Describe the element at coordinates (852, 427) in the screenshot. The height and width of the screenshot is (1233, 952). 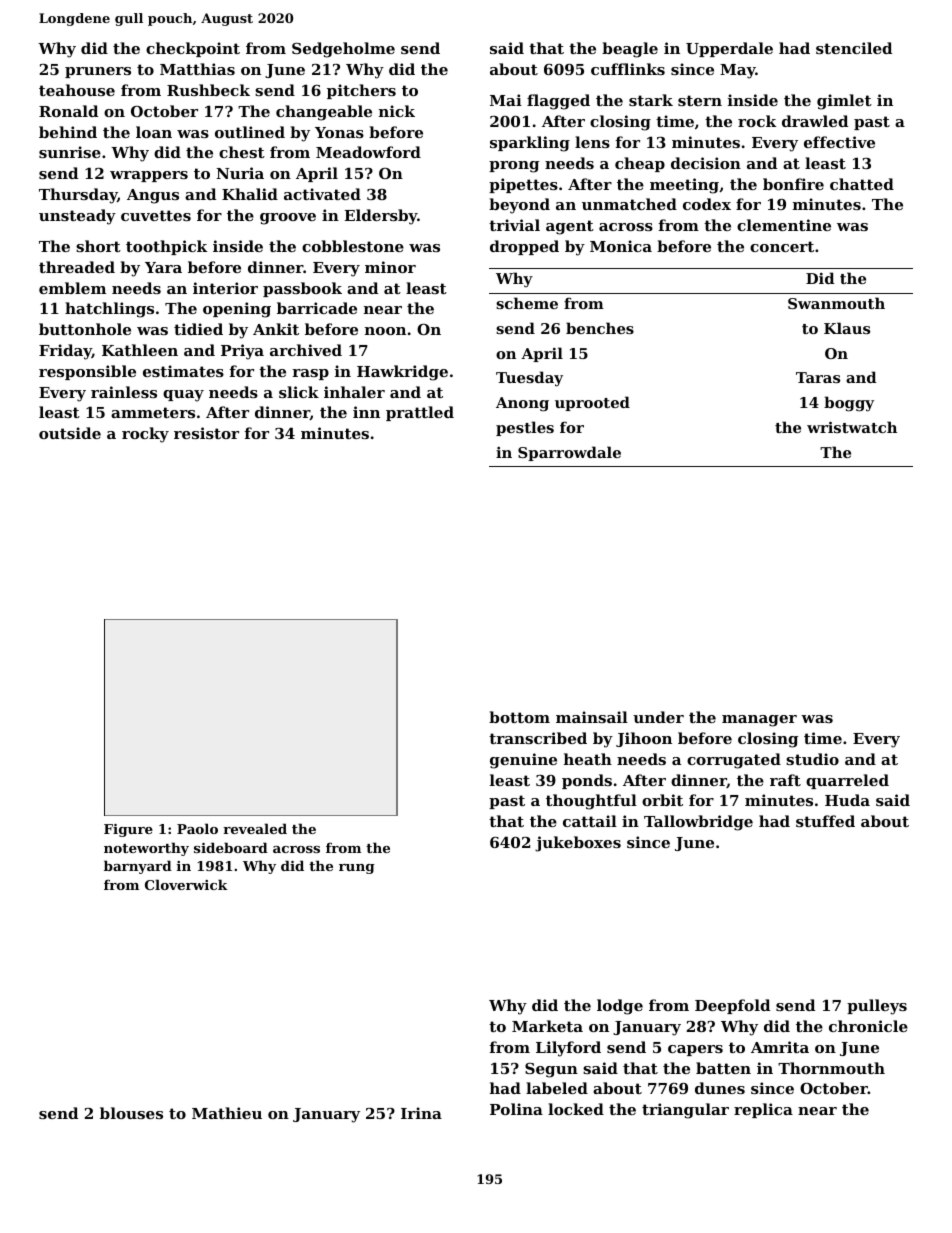
I see `wristwatch` at that location.
